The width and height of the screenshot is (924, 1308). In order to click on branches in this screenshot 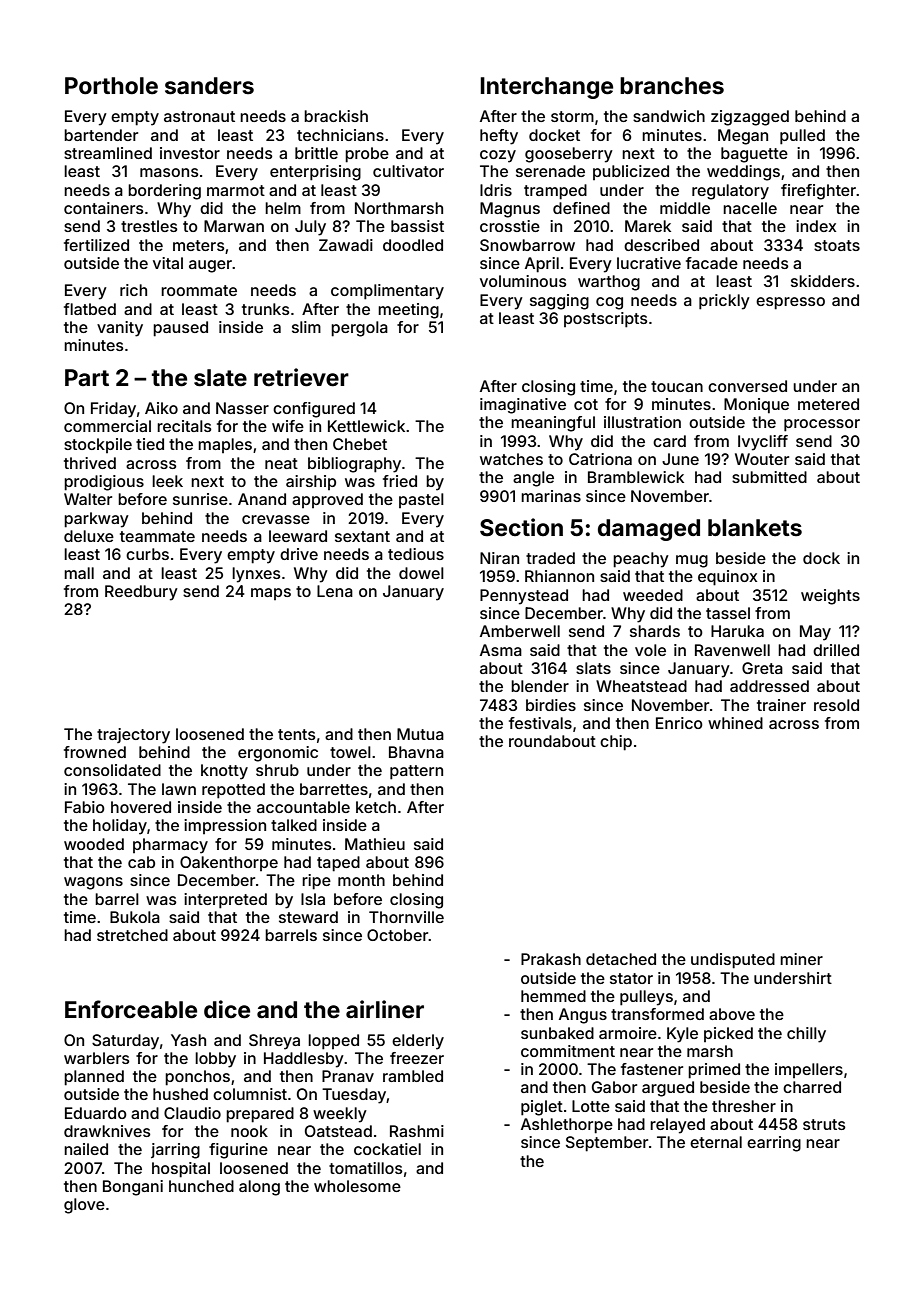, I will do `click(672, 86)`.
